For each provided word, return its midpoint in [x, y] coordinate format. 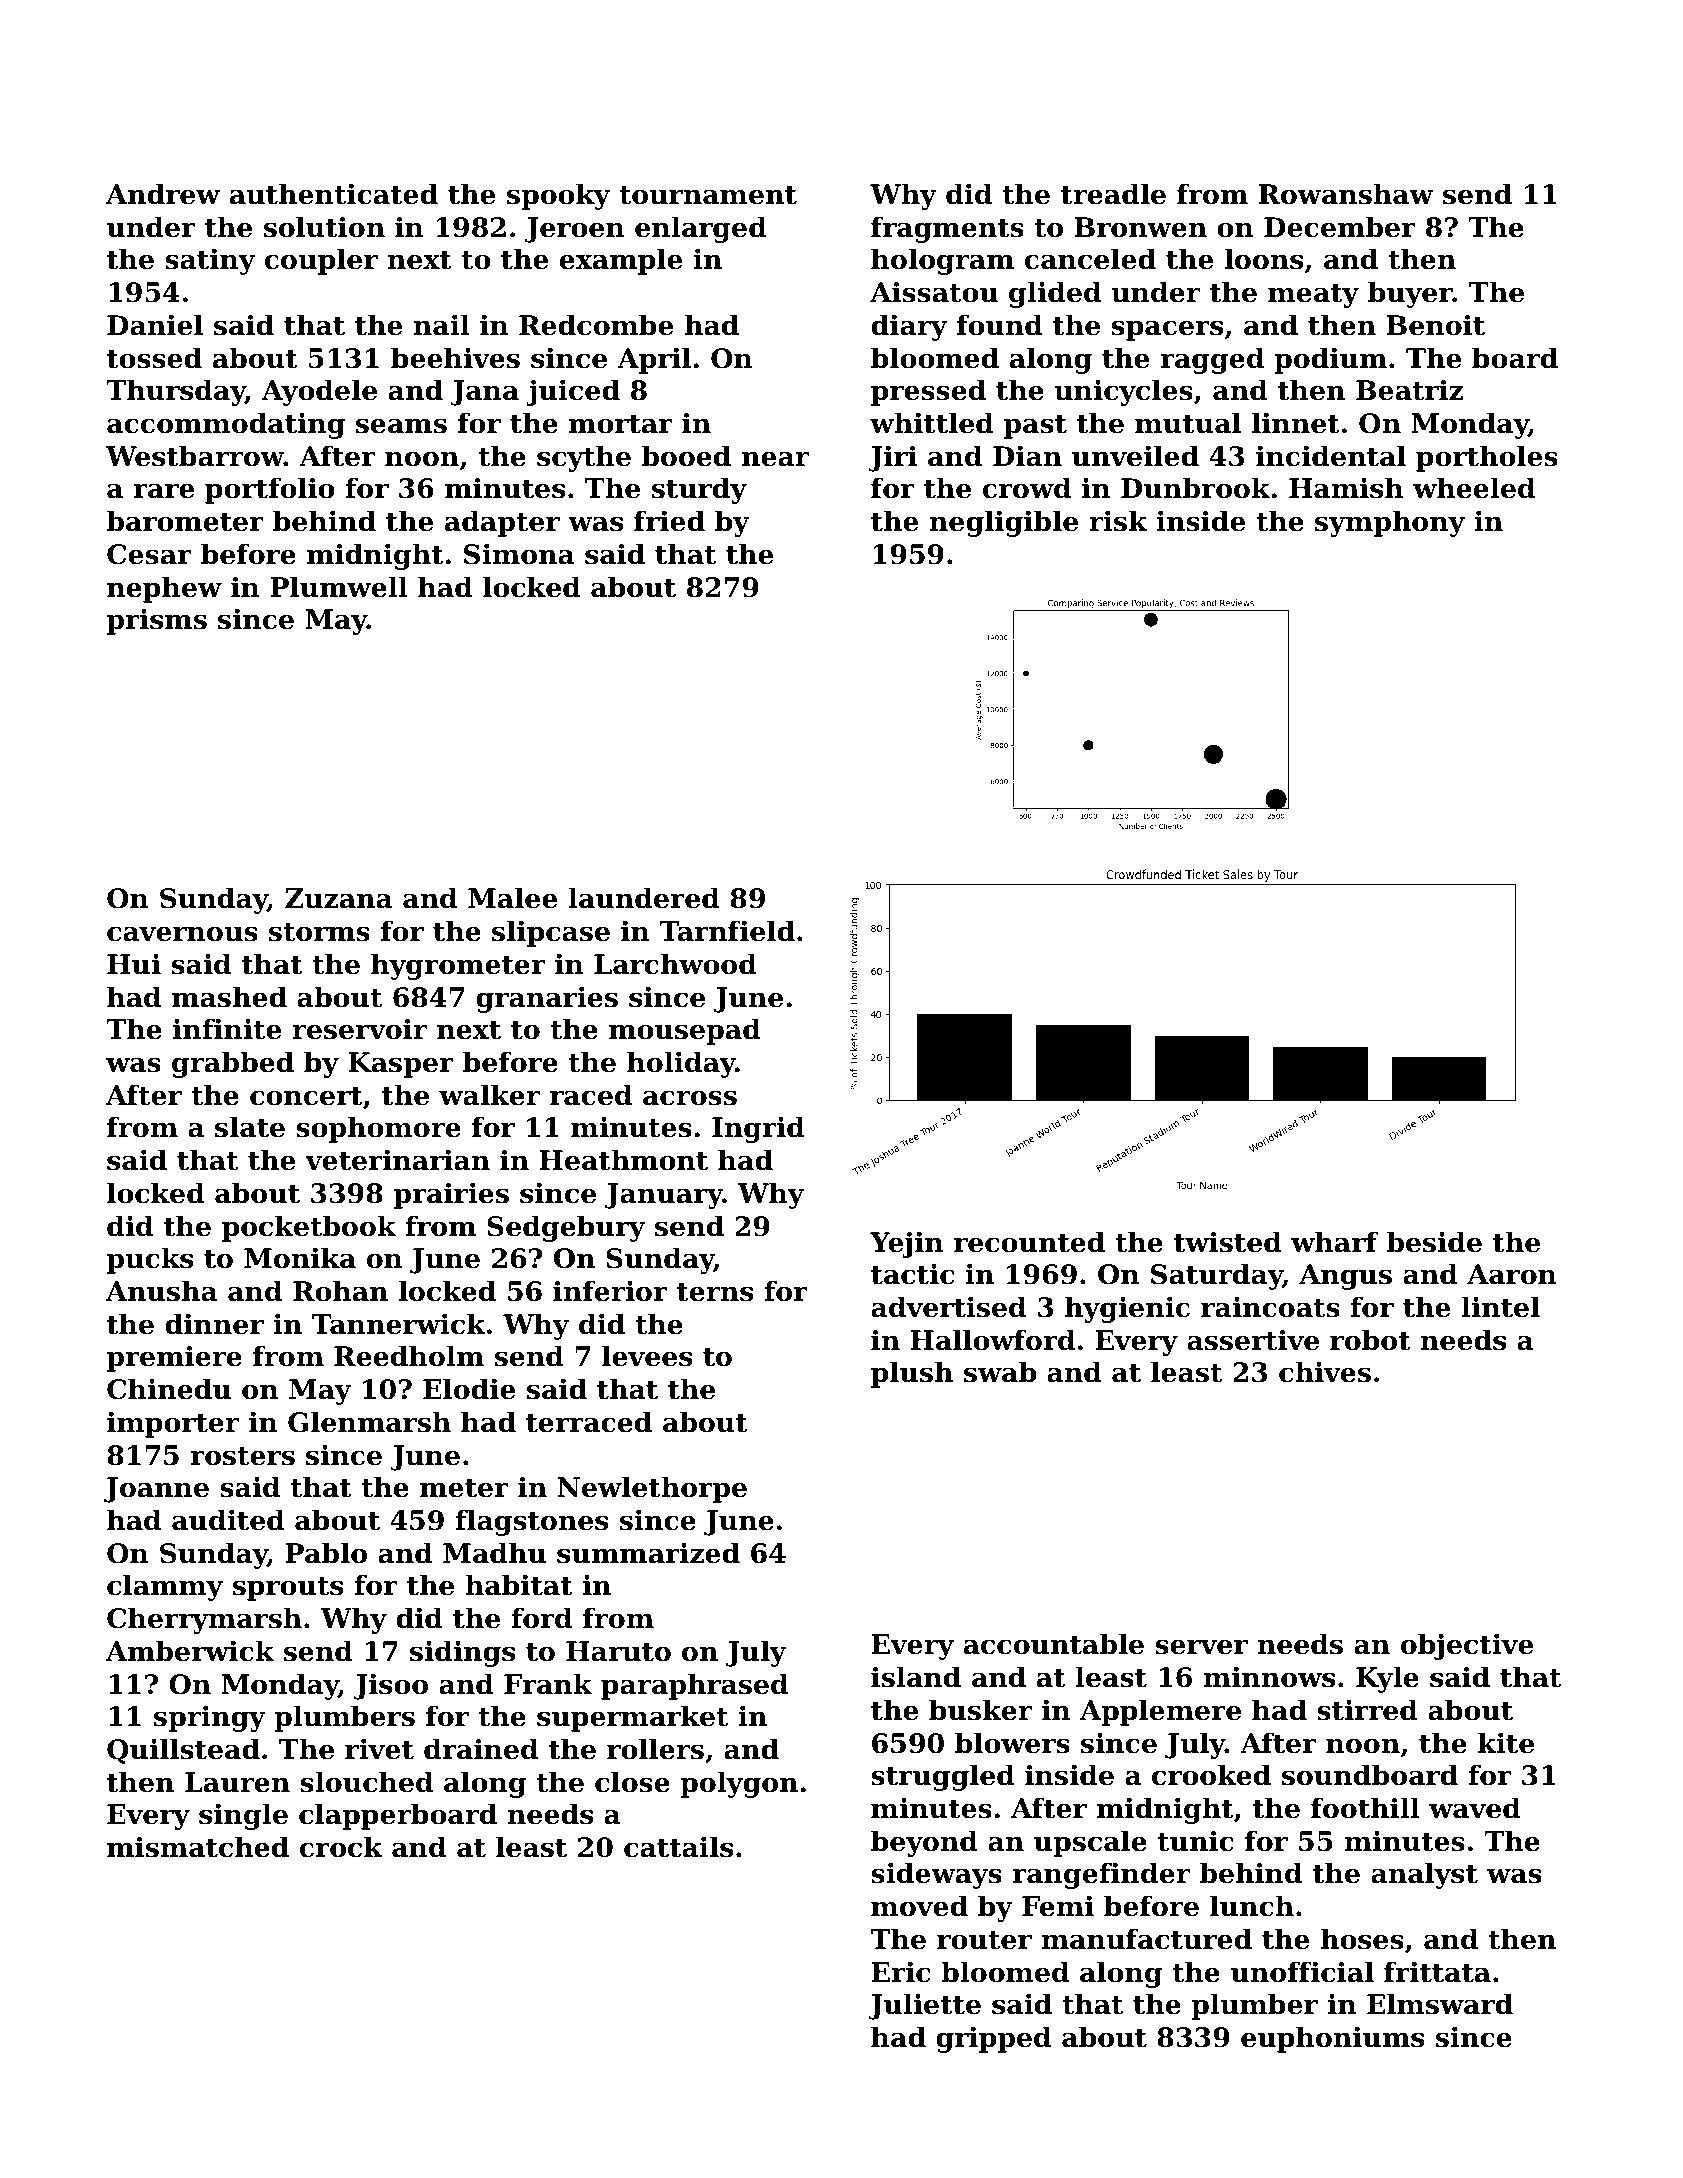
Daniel [155, 325]
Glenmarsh [369, 1422]
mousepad [685, 1031]
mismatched [198, 1847]
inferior [610, 1291]
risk [1118, 521]
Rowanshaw [1346, 194]
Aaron [1512, 1274]
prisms [157, 621]
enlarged [701, 229]
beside [1434, 1242]
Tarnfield [727, 931]
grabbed [233, 1064]
